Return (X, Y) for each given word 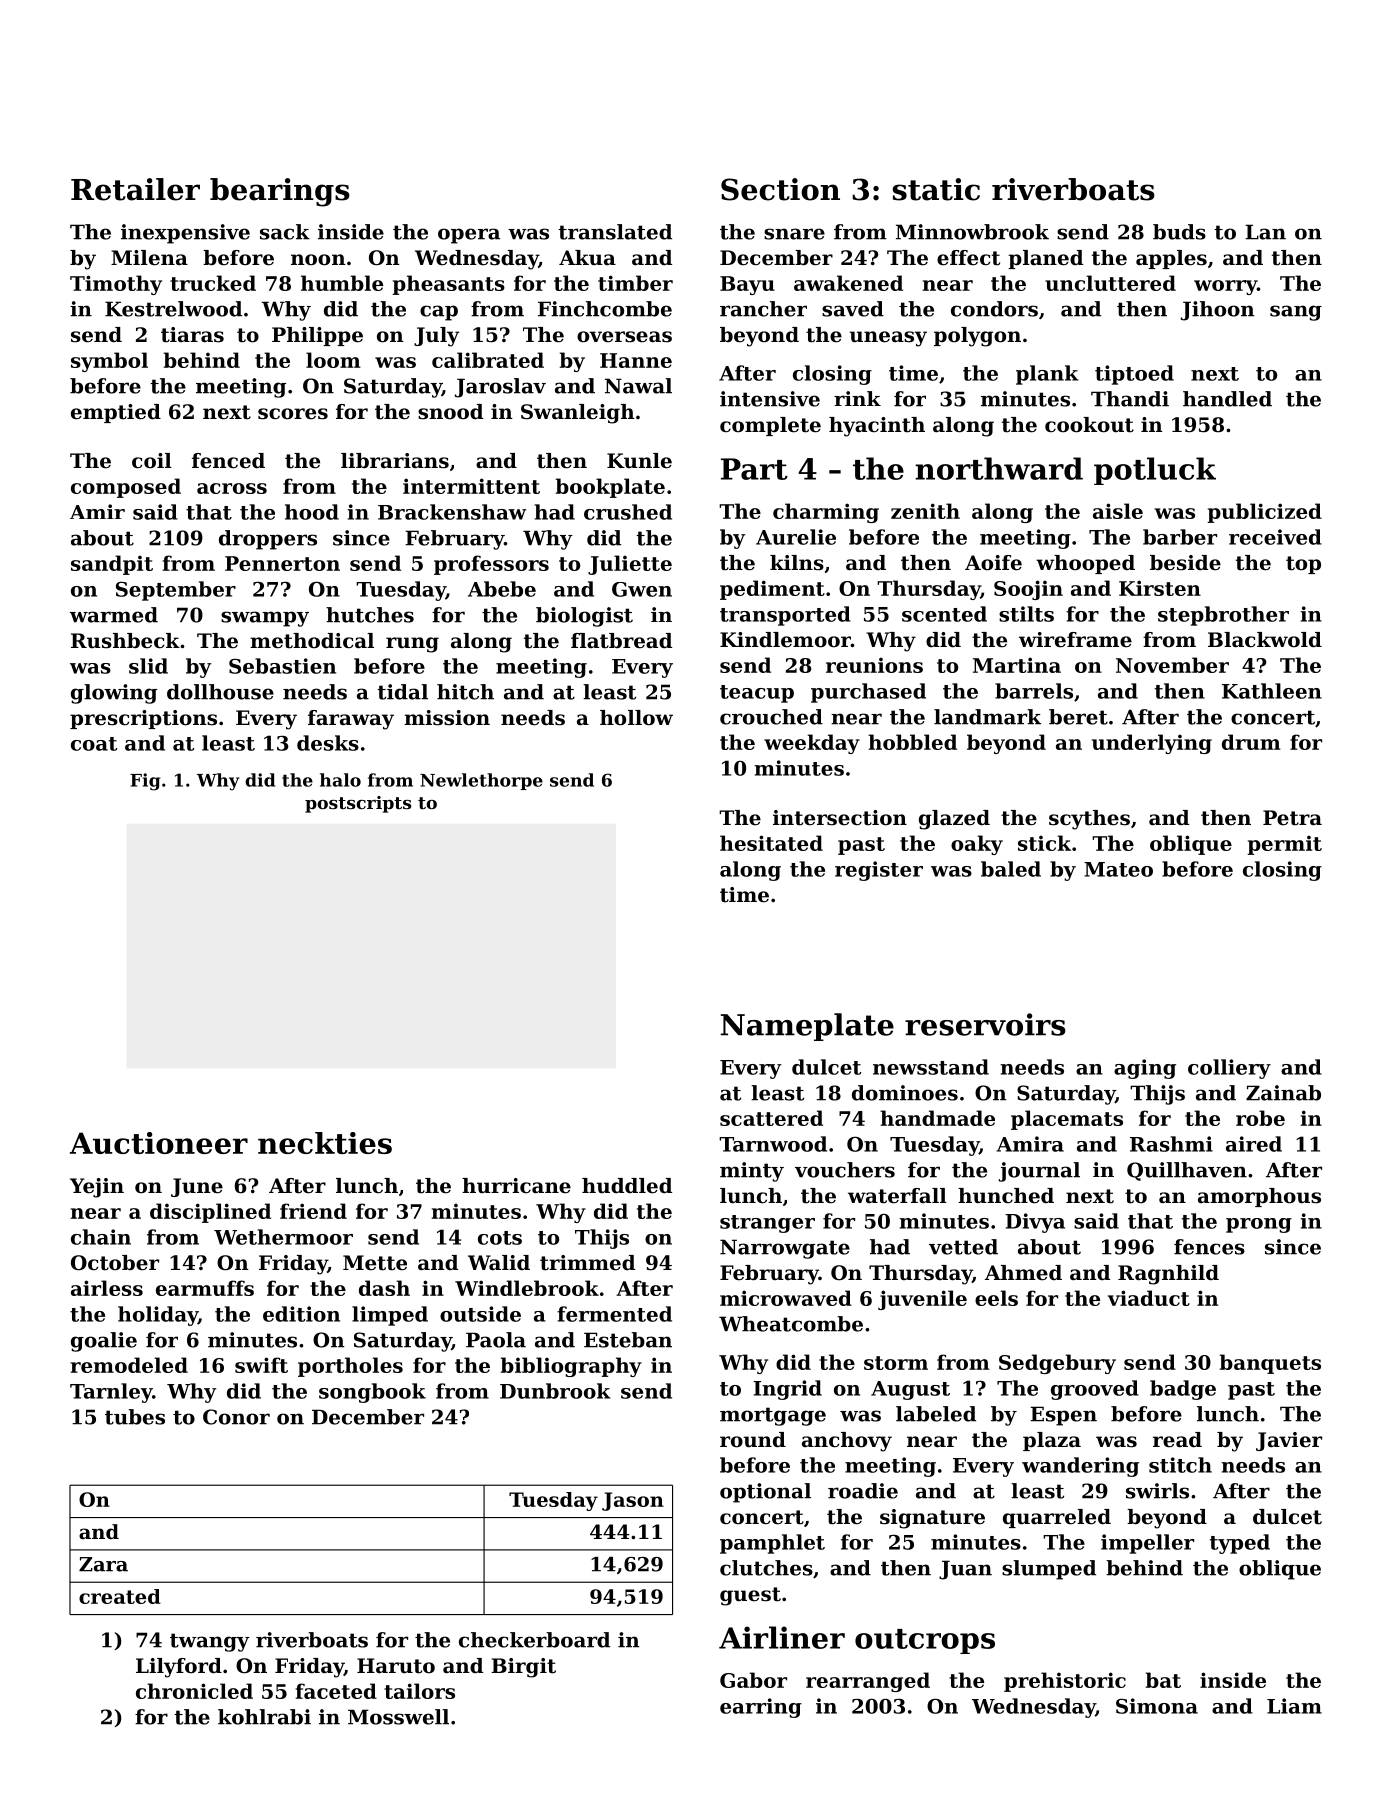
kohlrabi (264, 1717)
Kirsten (1160, 588)
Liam (1294, 1706)
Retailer (135, 189)
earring (761, 1708)
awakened (848, 283)
